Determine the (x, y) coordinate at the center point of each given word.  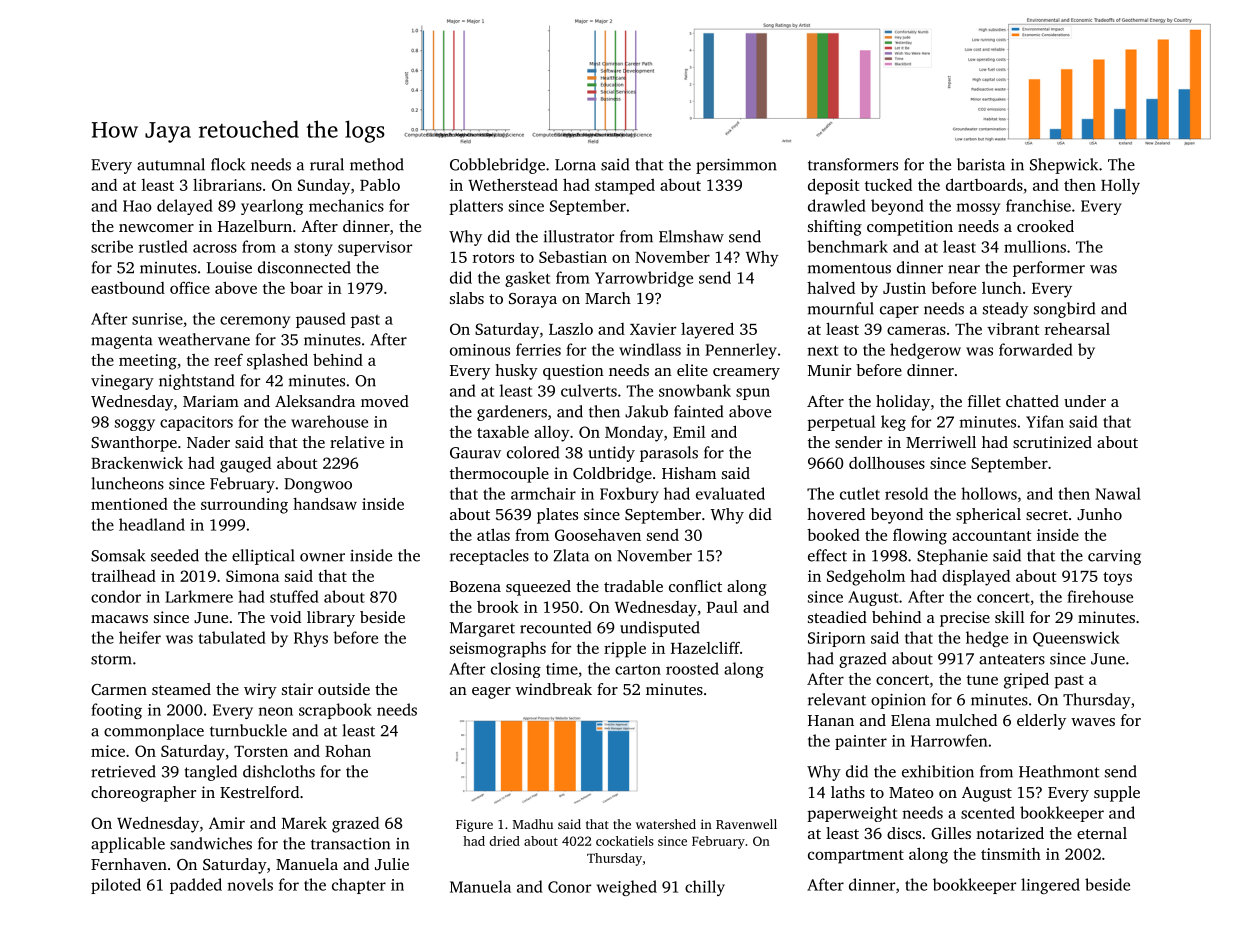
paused (321, 320)
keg (893, 423)
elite (692, 370)
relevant (837, 699)
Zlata (571, 555)
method (377, 164)
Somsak (118, 555)
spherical (988, 516)
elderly (1041, 722)
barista (981, 164)
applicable (128, 845)
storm (111, 659)
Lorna (575, 165)
